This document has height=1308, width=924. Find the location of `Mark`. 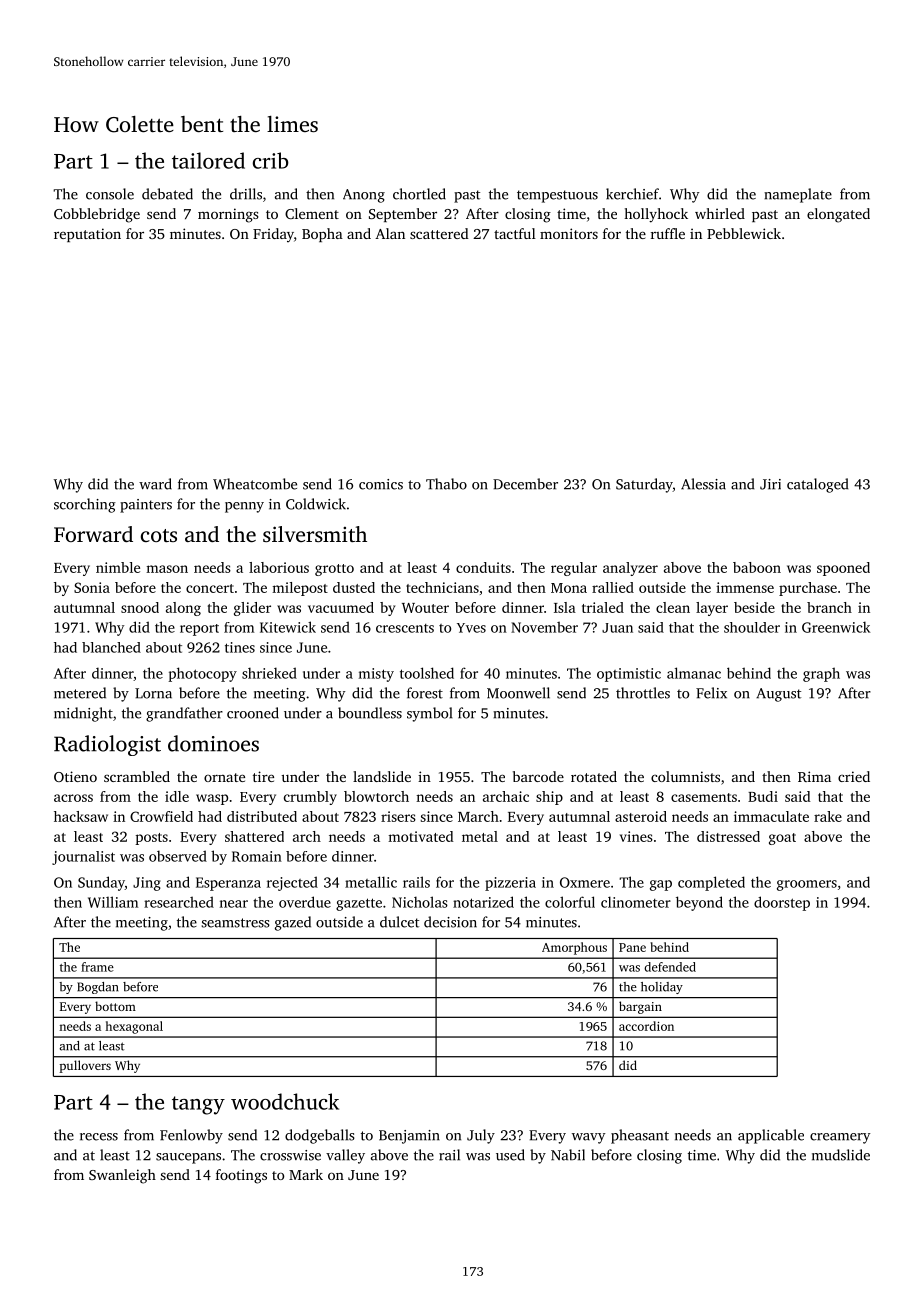

Mark is located at coordinates (306, 1174).
